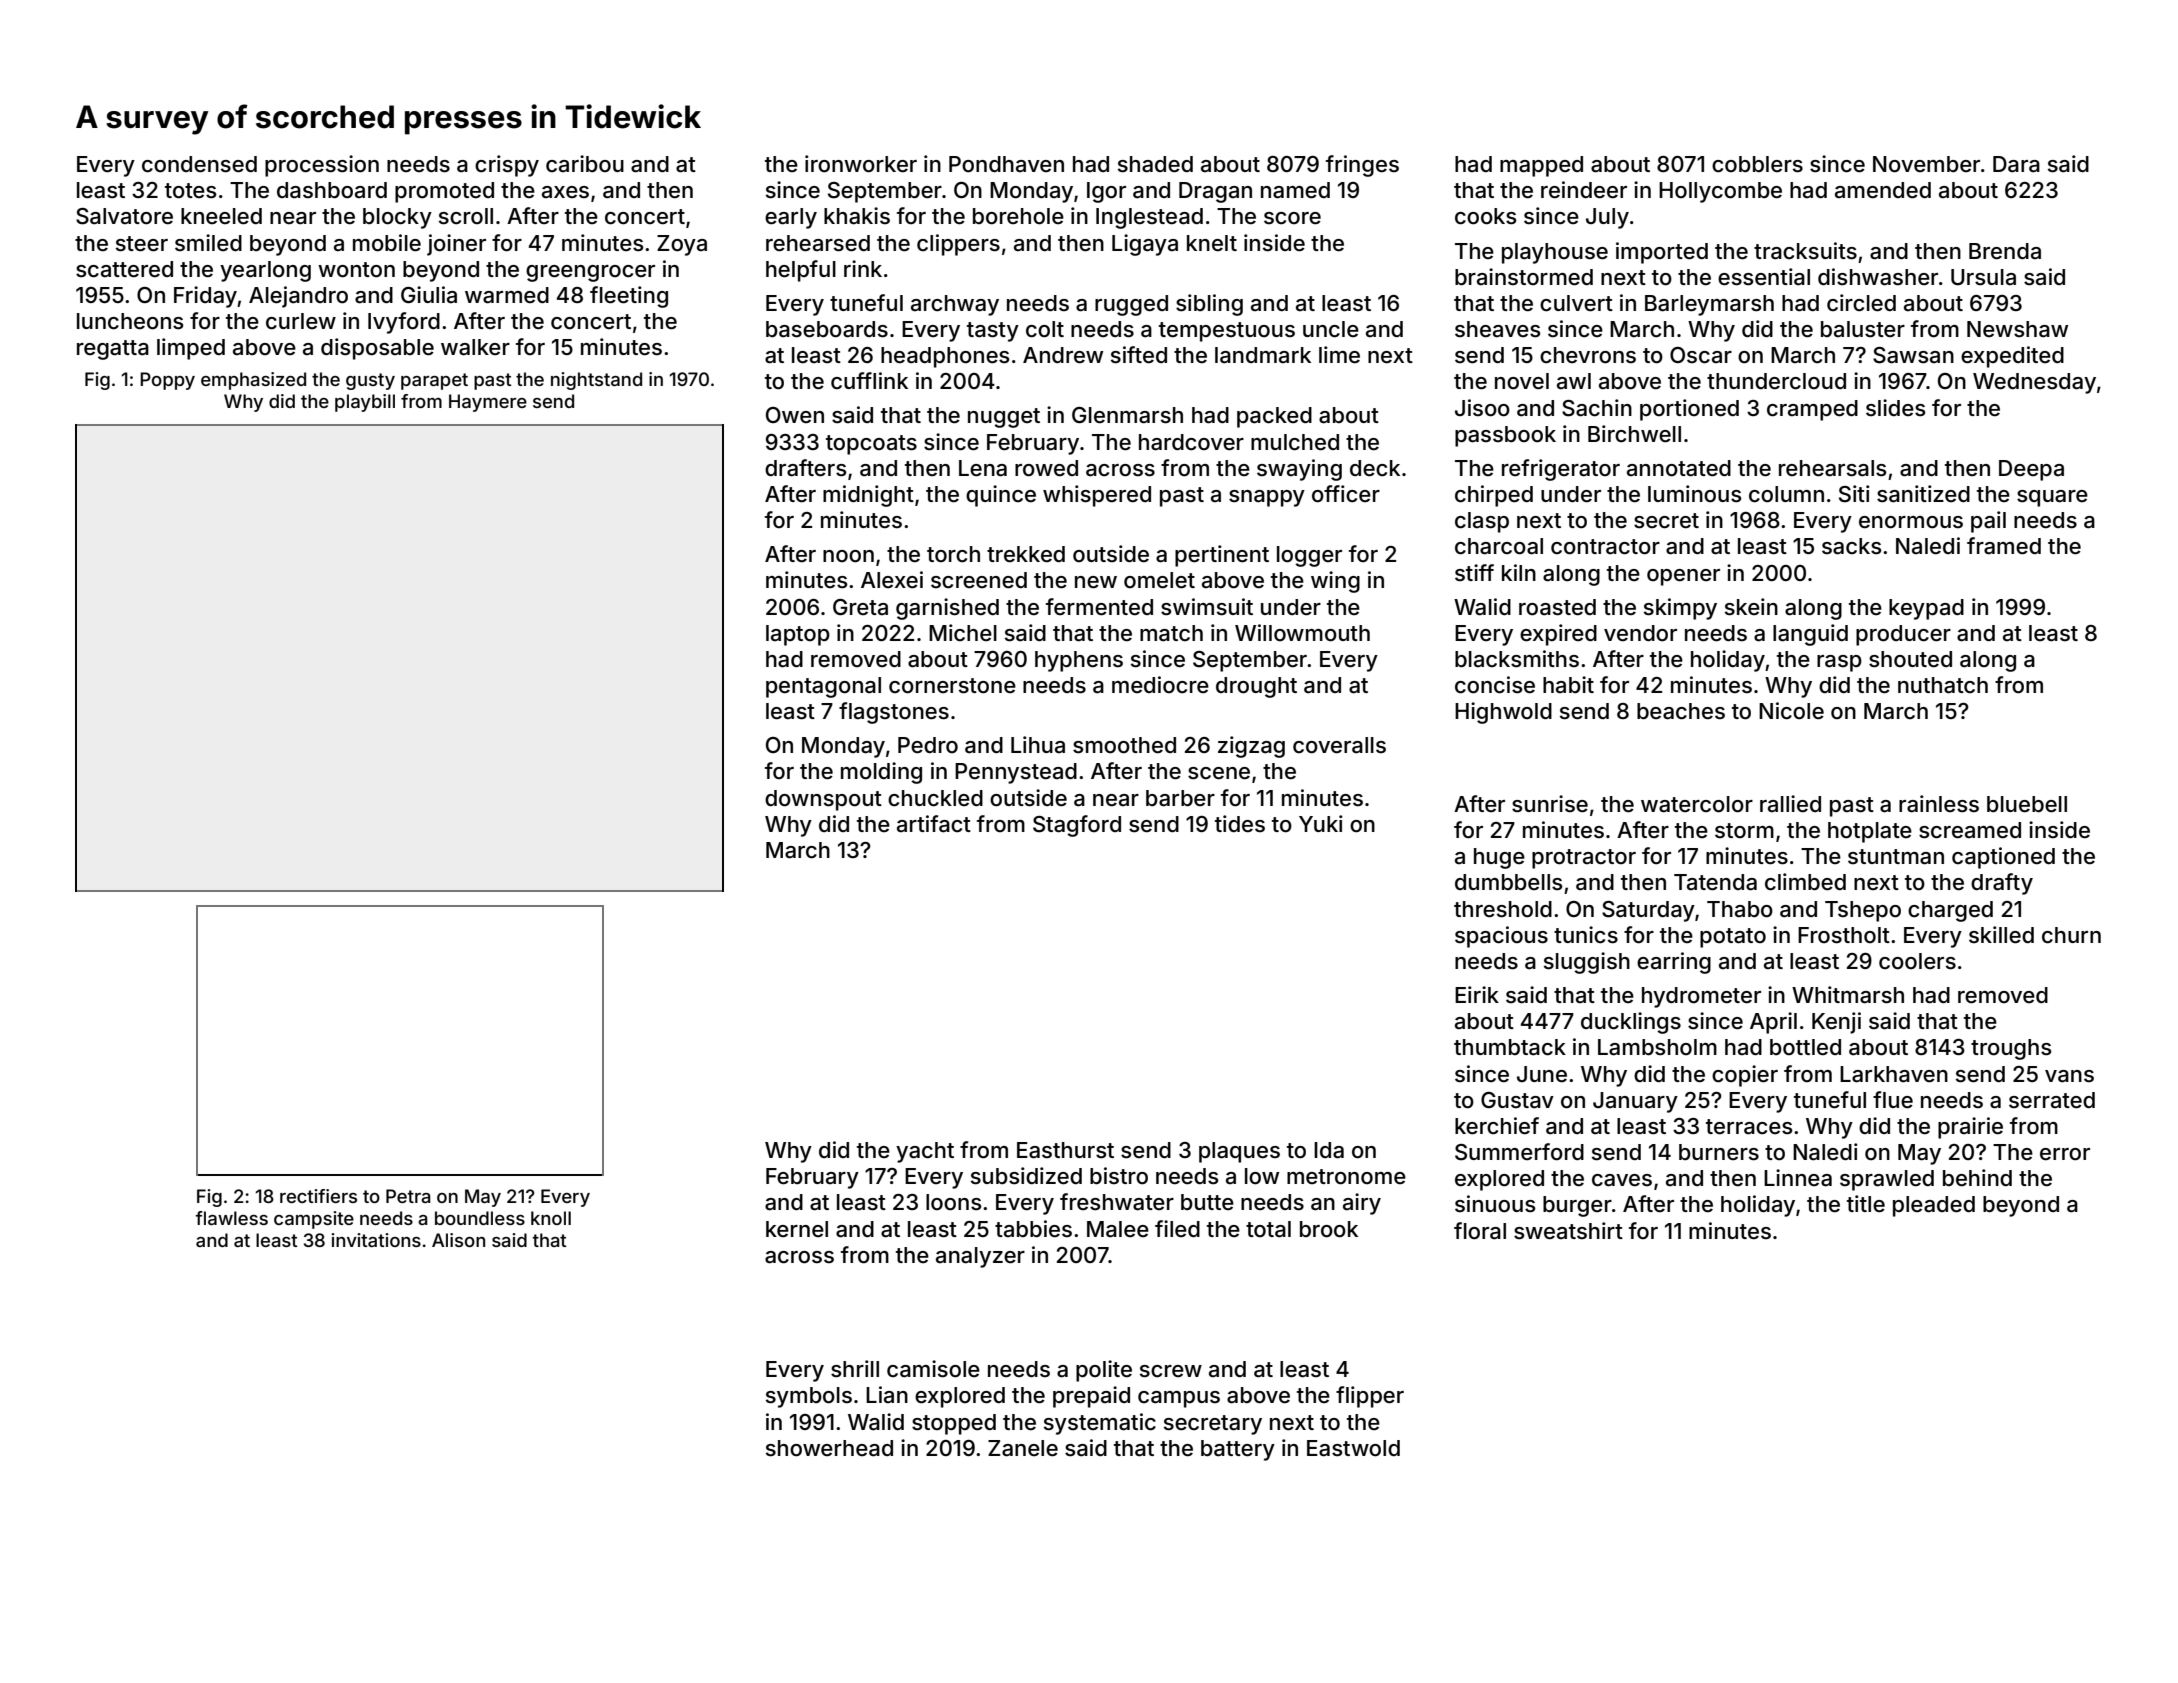 The height and width of the screenshot is (1683, 2178). I want to click on yacht, so click(925, 1152).
